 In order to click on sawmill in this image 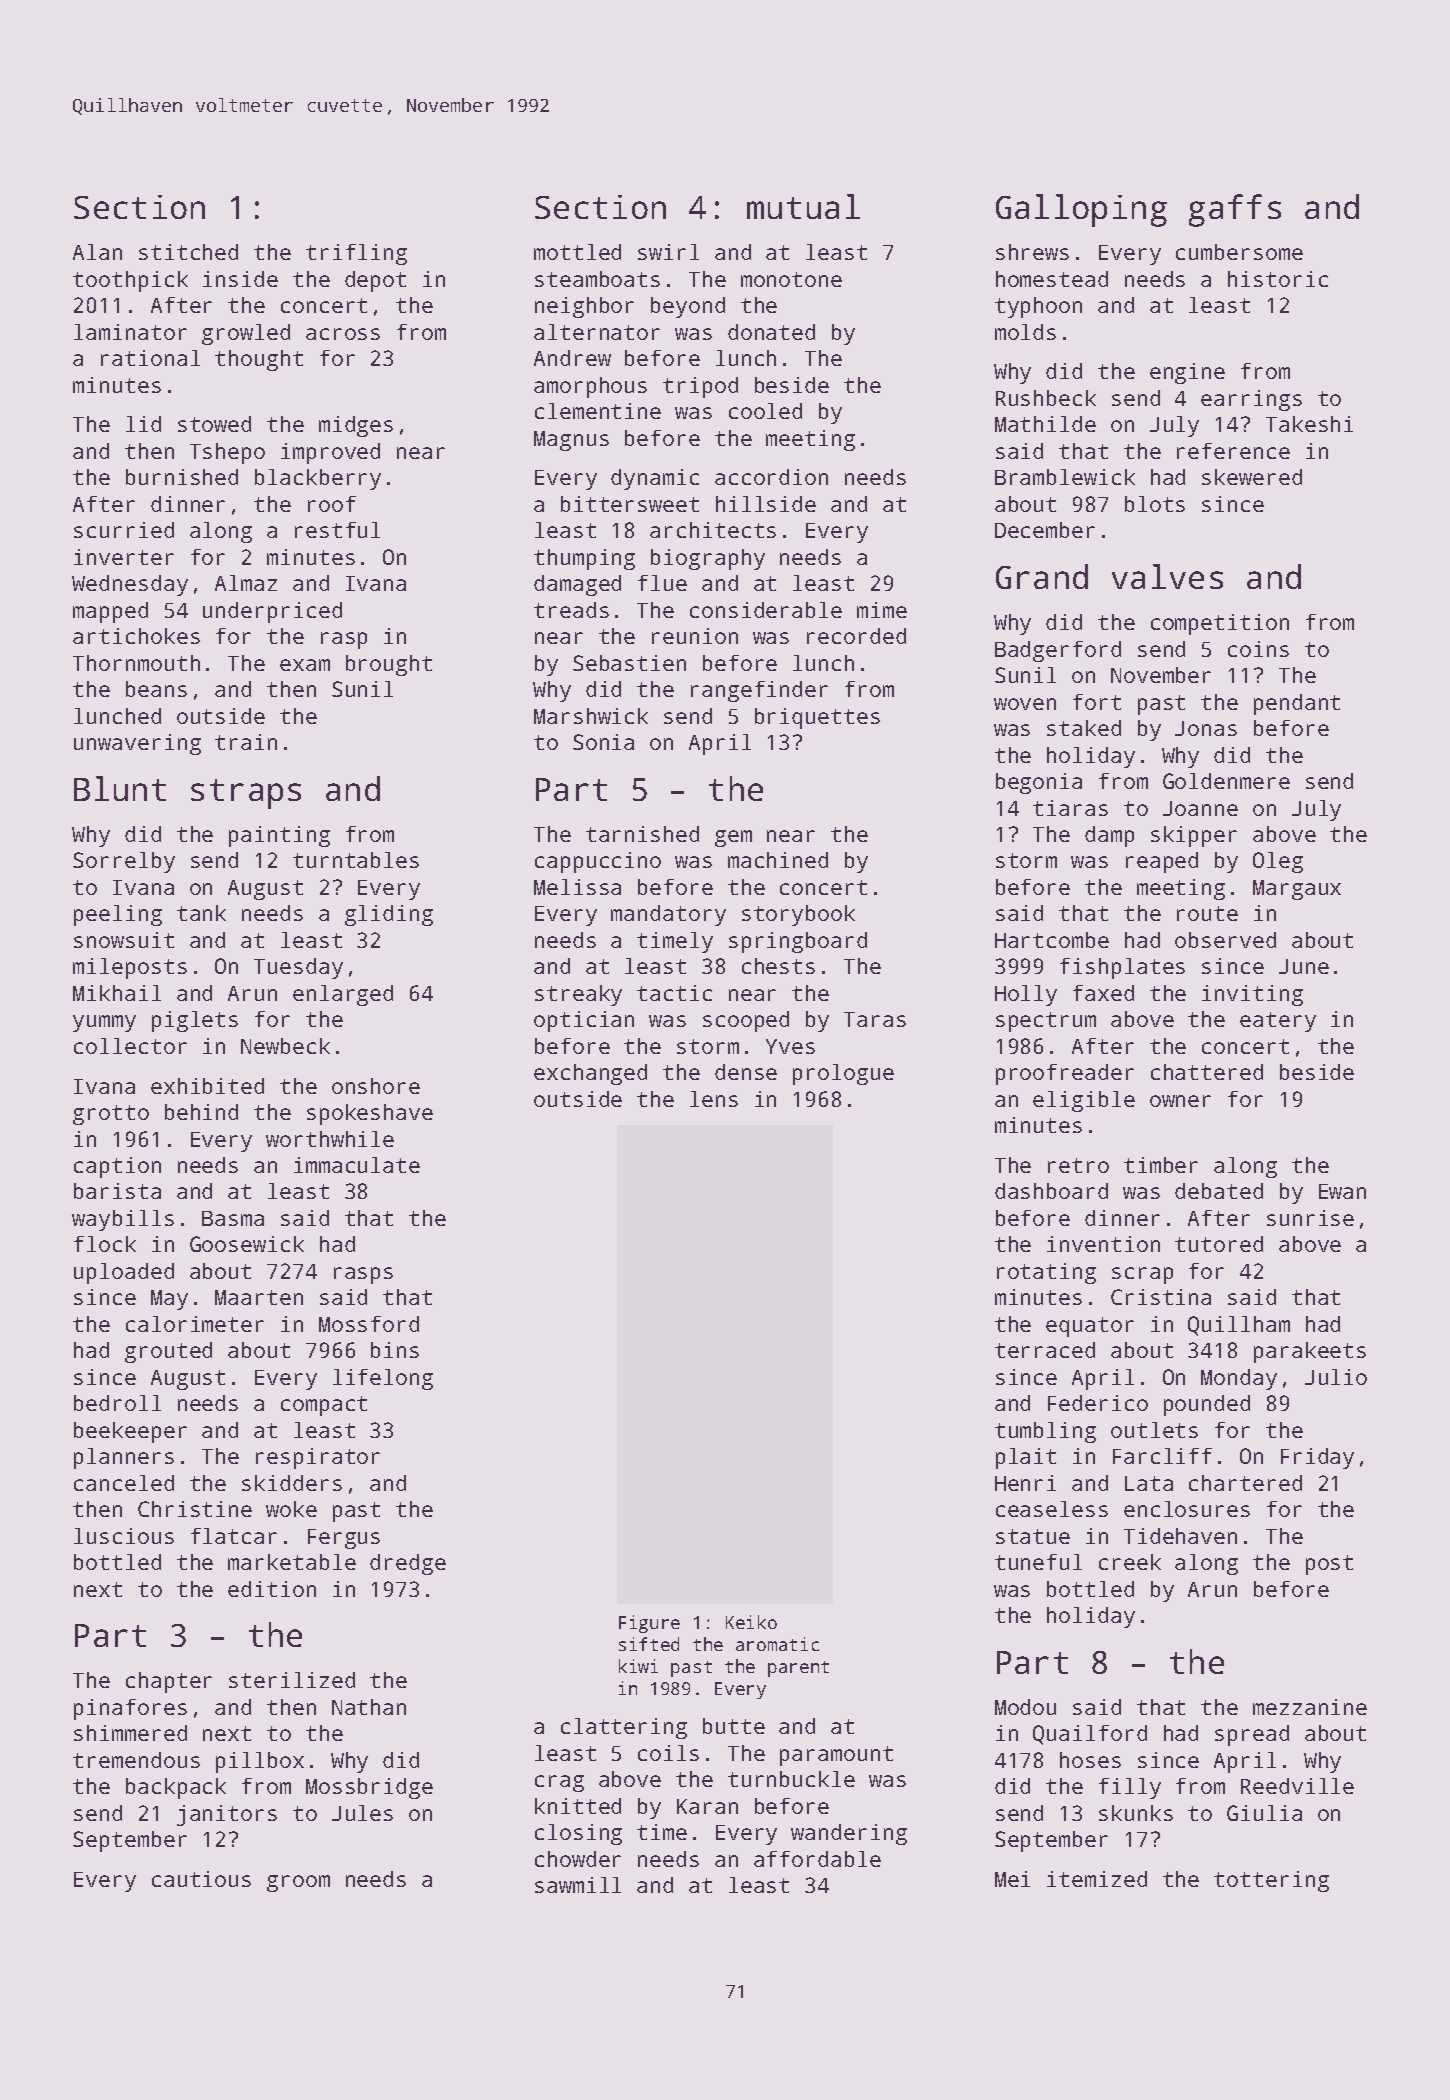, I will do `click(578, 1885)`.
